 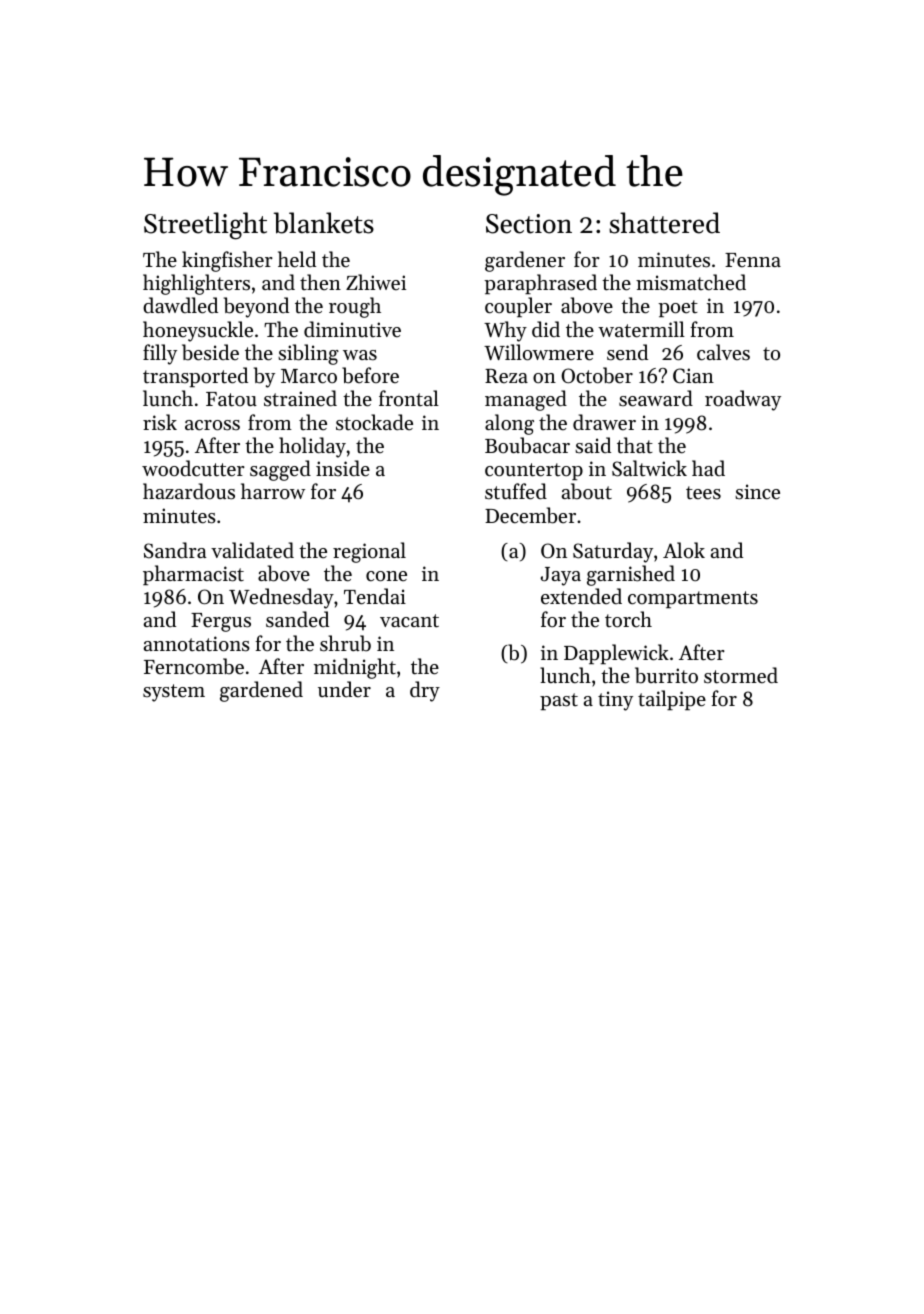 I want to click on torch, so click(x=628, y=619).
